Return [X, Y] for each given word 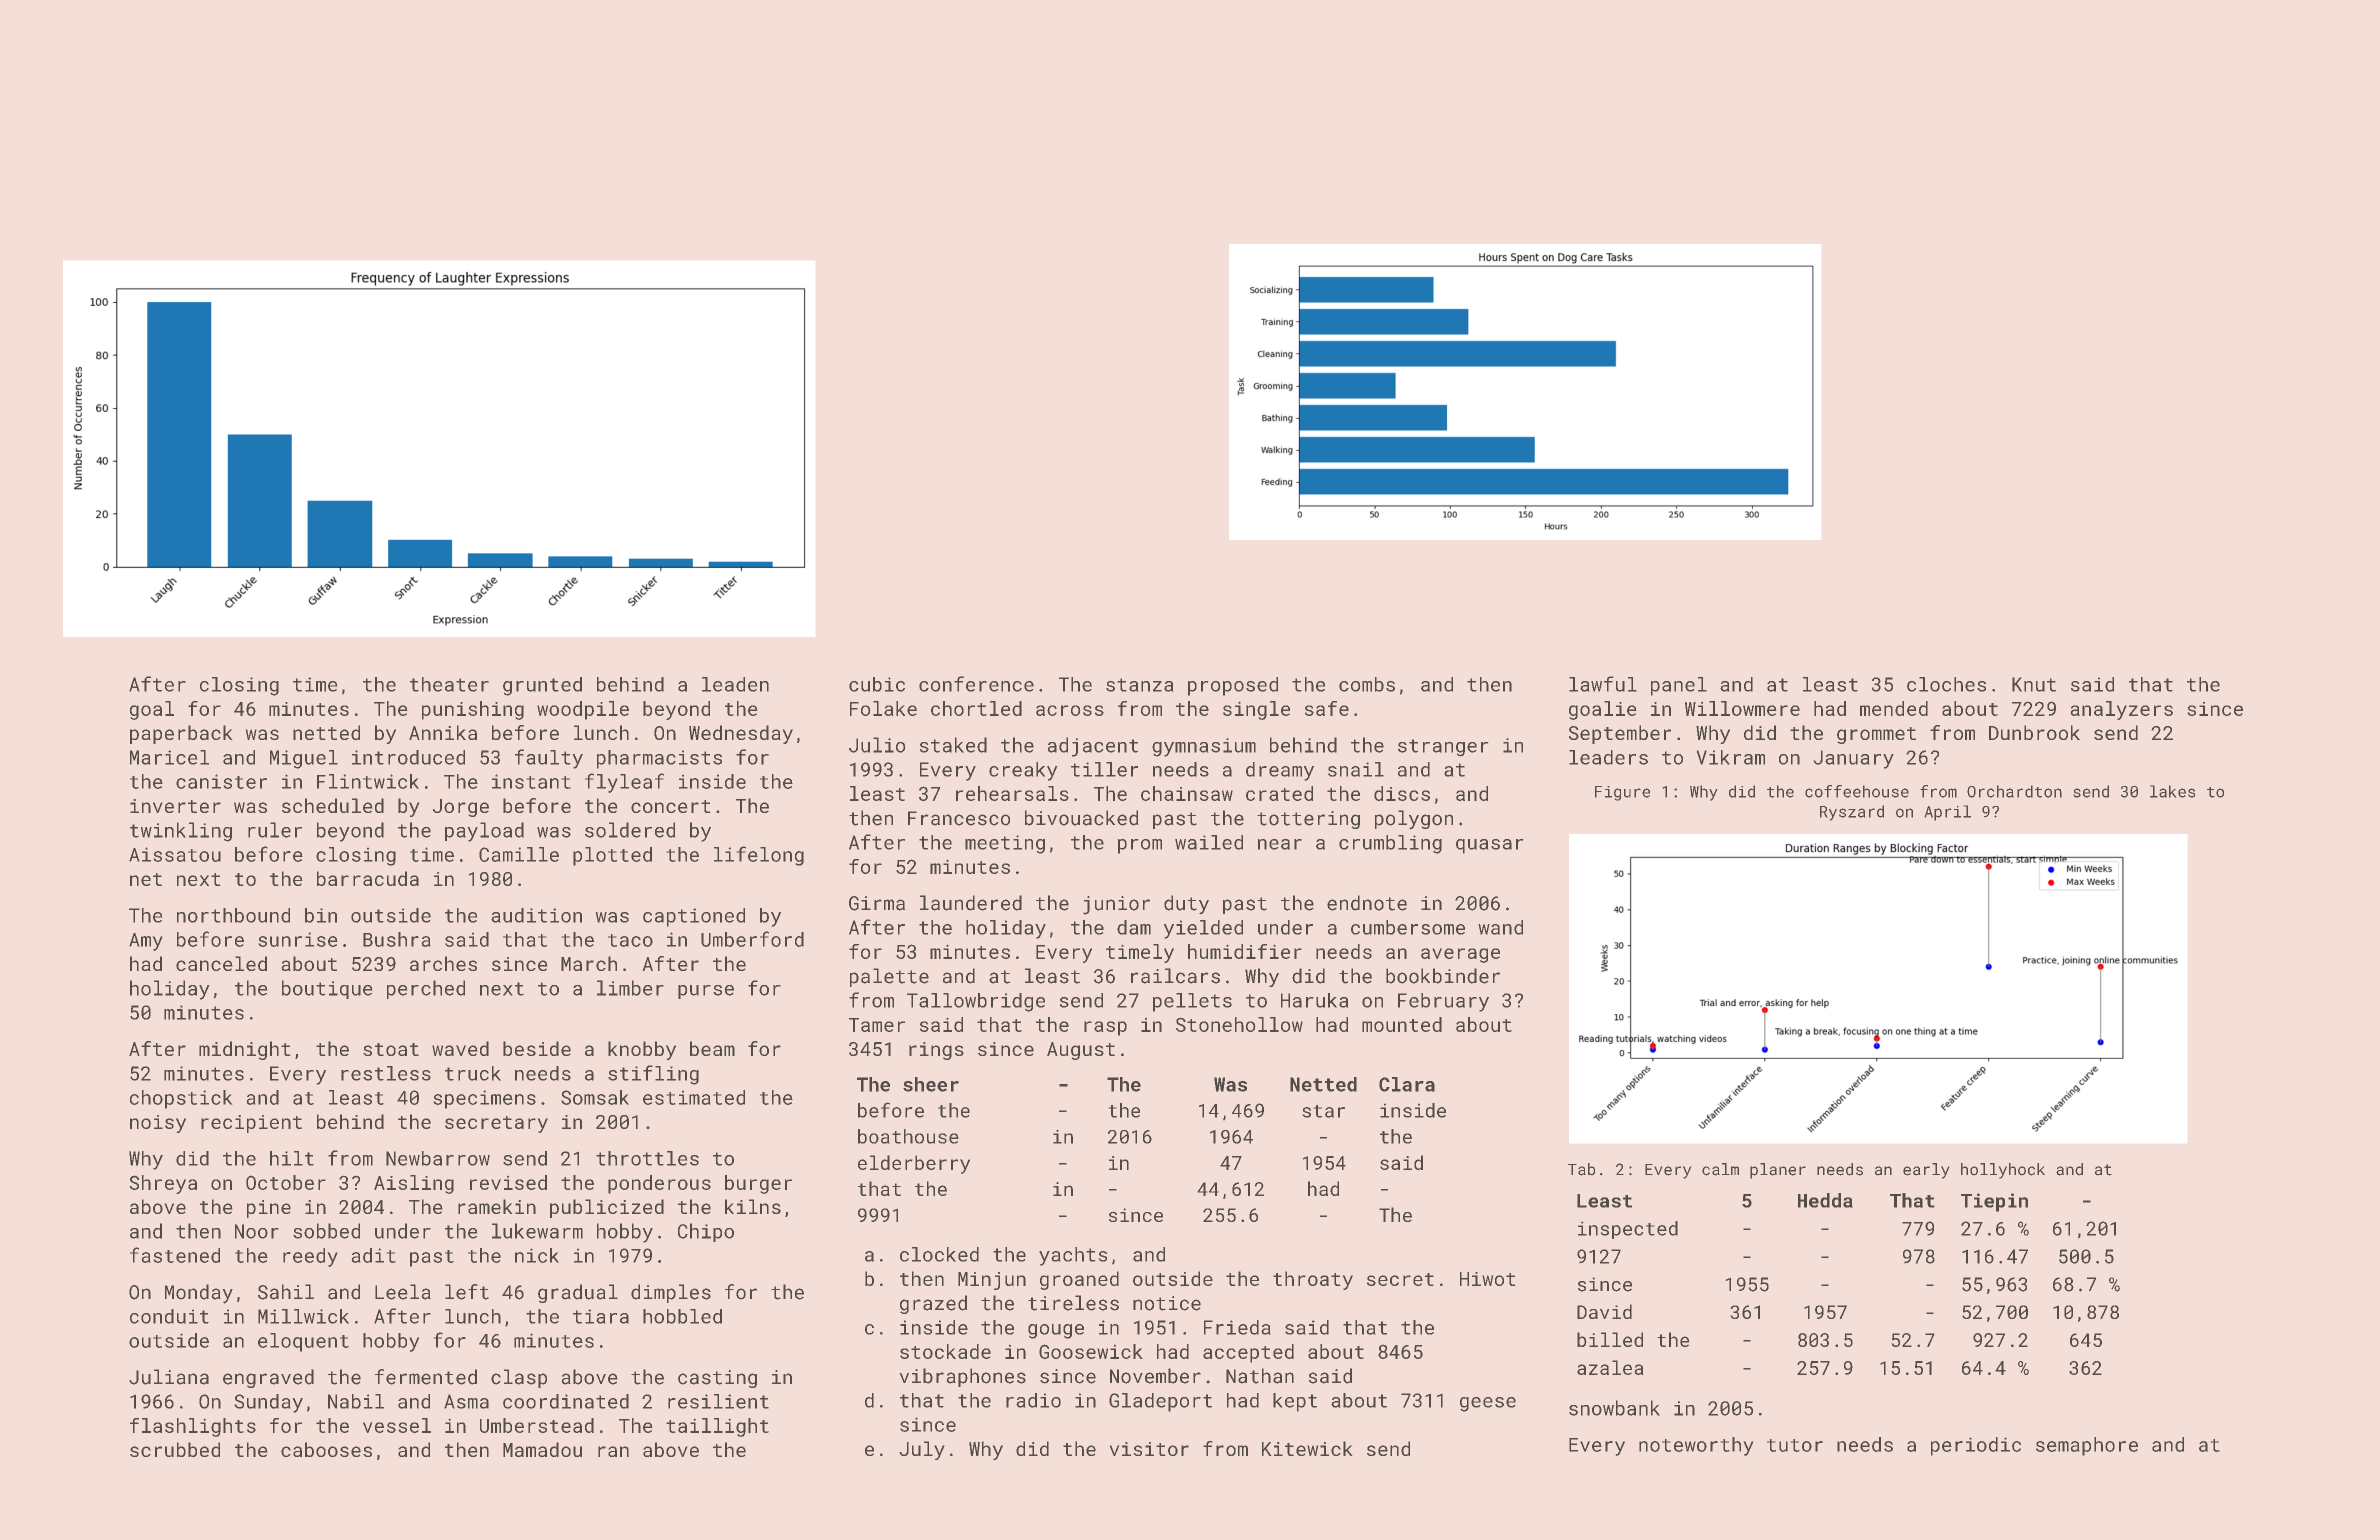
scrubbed [175, 1449]
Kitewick [1307, 1448]
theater [449, 684]
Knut [2034, 684]
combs [1367, 684]
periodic [1976, 1446]
